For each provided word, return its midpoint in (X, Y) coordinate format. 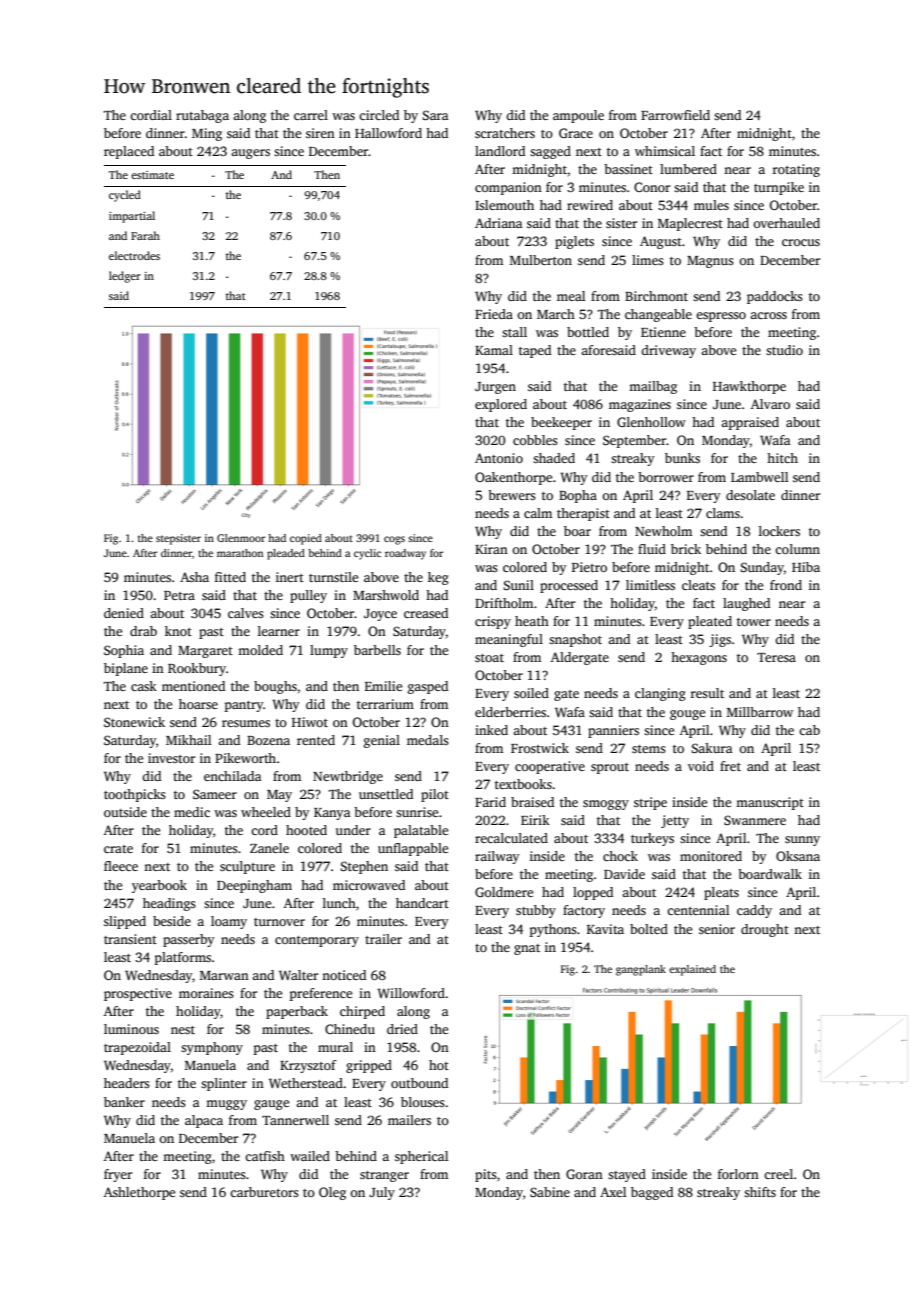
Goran (584, 1174)
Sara (436, 115)
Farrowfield (675, 115)
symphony (212, 1048)
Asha (194, 577)
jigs (720, 640)
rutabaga (202, 116)
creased (426, 613)
